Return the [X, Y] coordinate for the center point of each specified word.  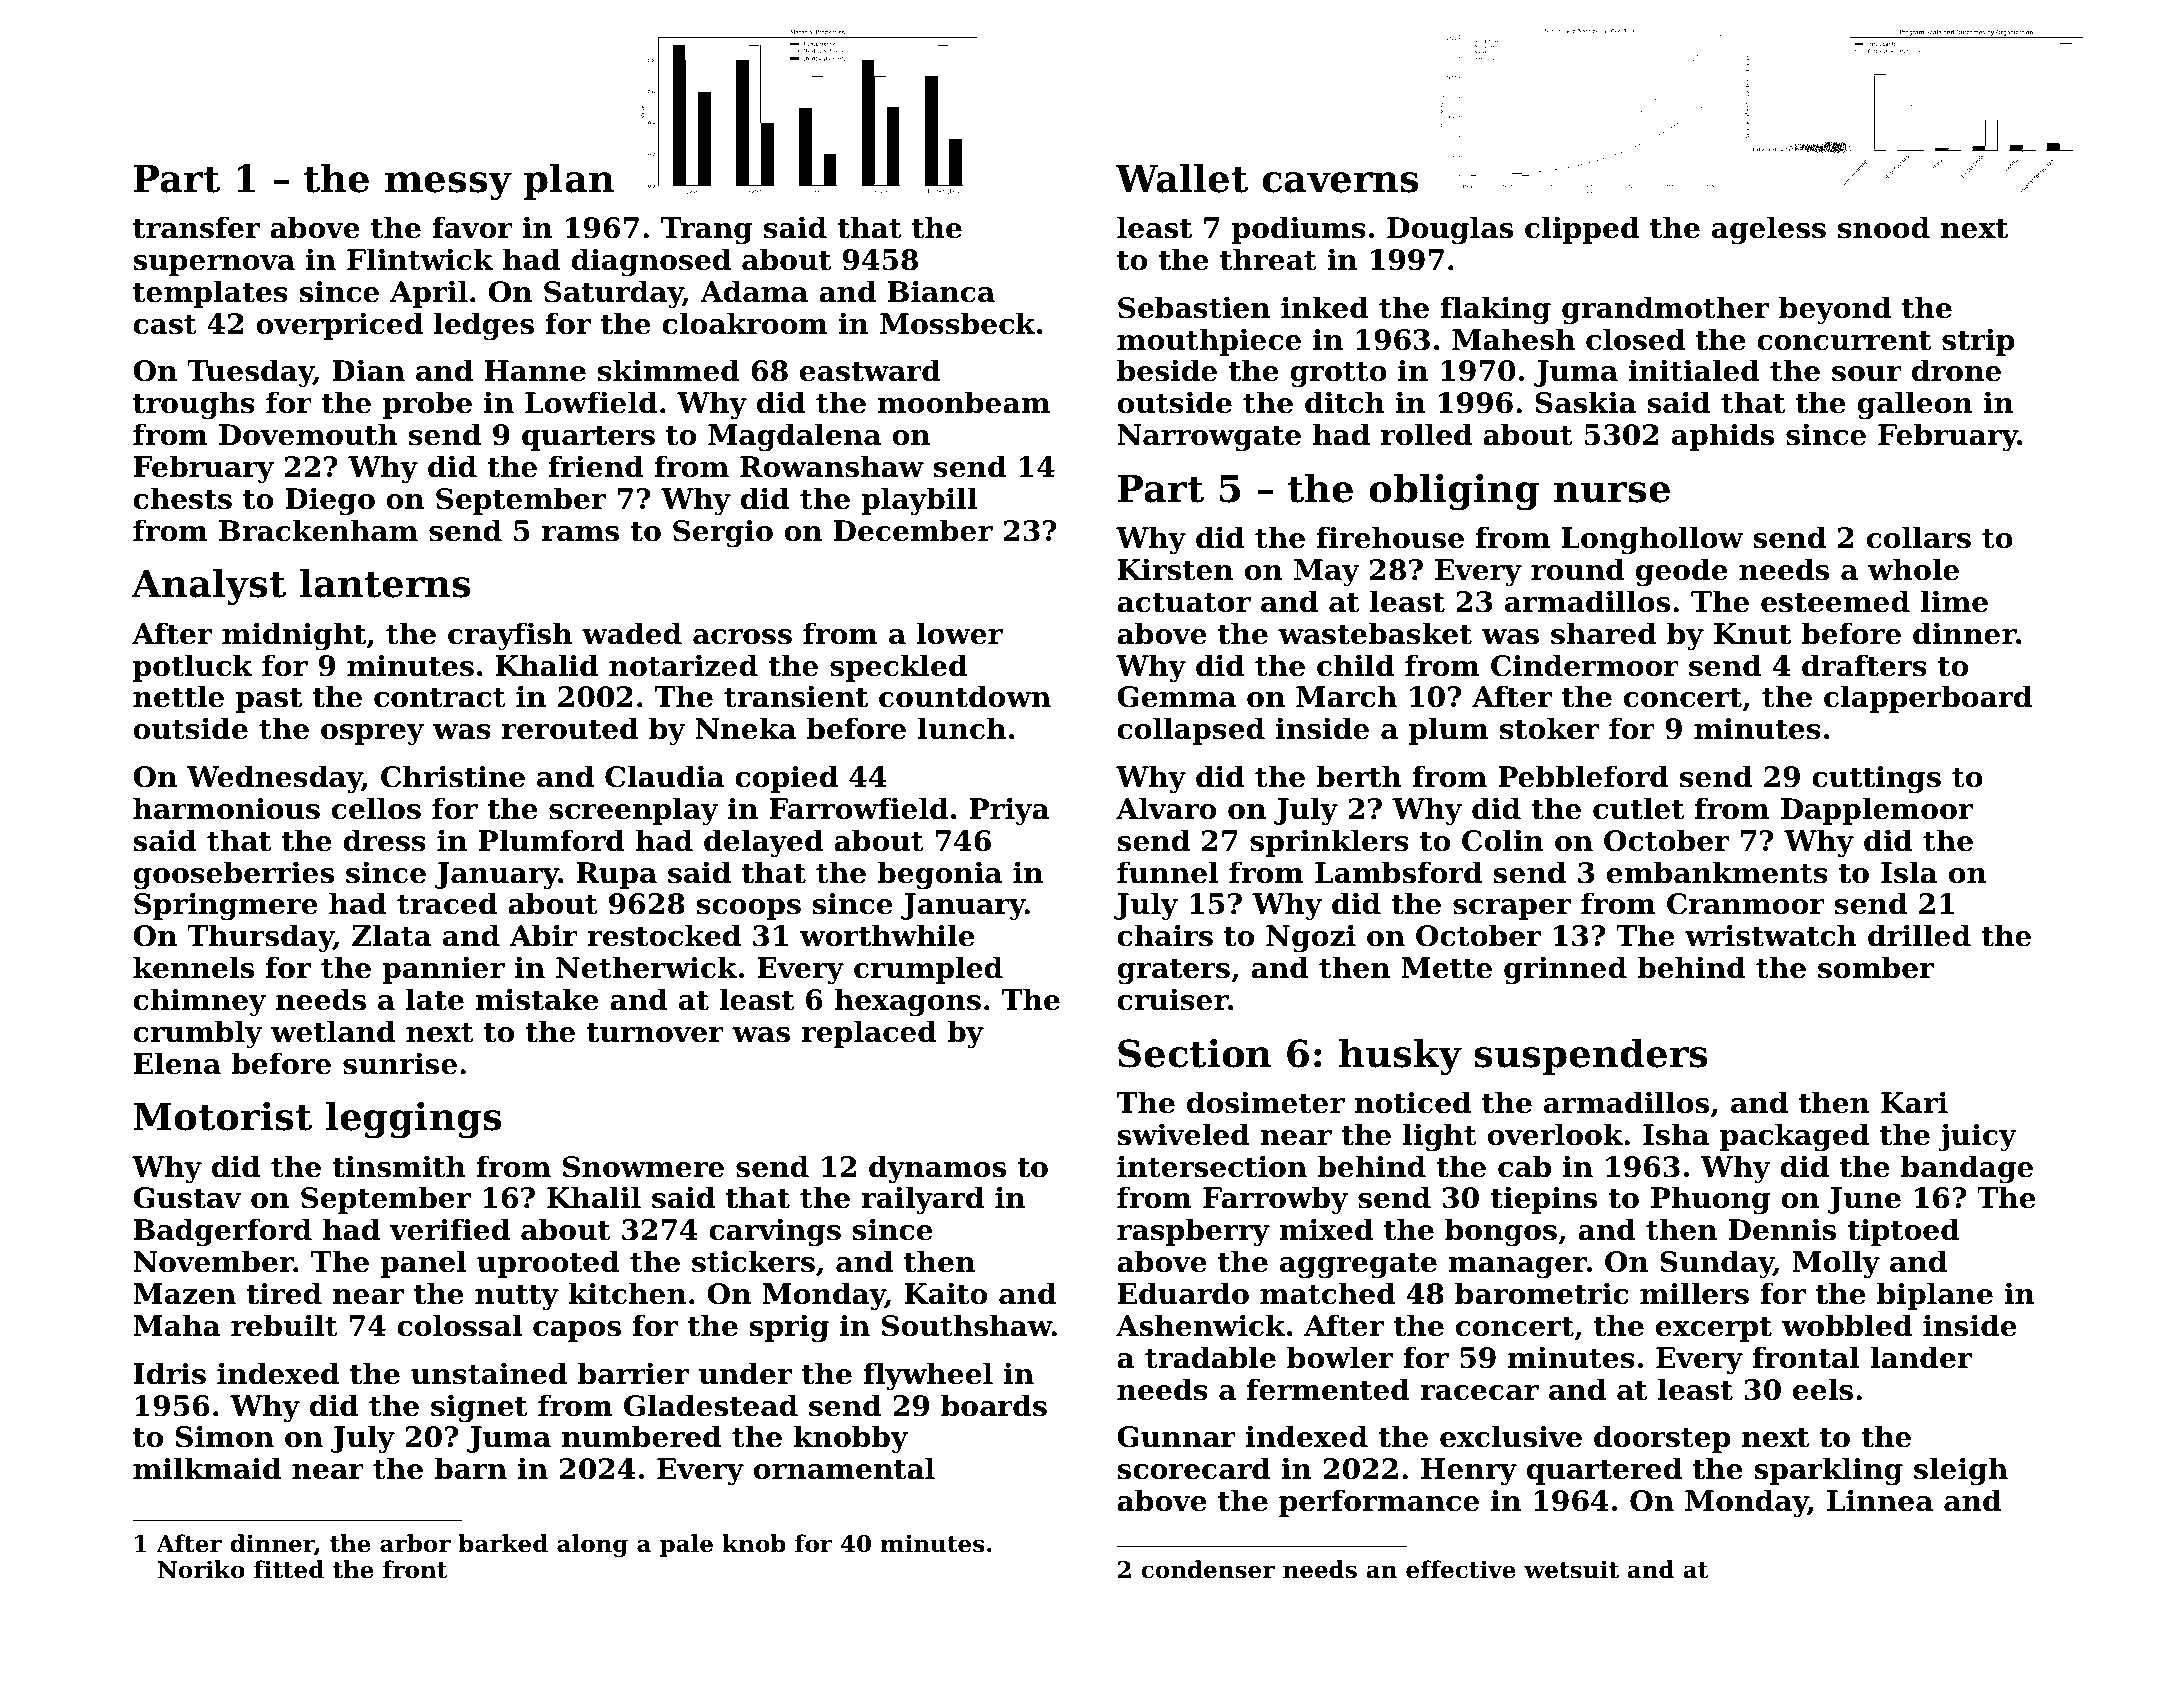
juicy [1977, 1137]
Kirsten [1175, 569]
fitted [289, 1569]
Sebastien [1194, 307]
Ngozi [1311, 938]
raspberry [1193, 1232]
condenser [1208, 1569]
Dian [368, 370]
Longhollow [1652, 540]
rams [580, 534]
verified [449, 1229]
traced [447, 903]
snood [1884, 227]
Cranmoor [1746, 904]
